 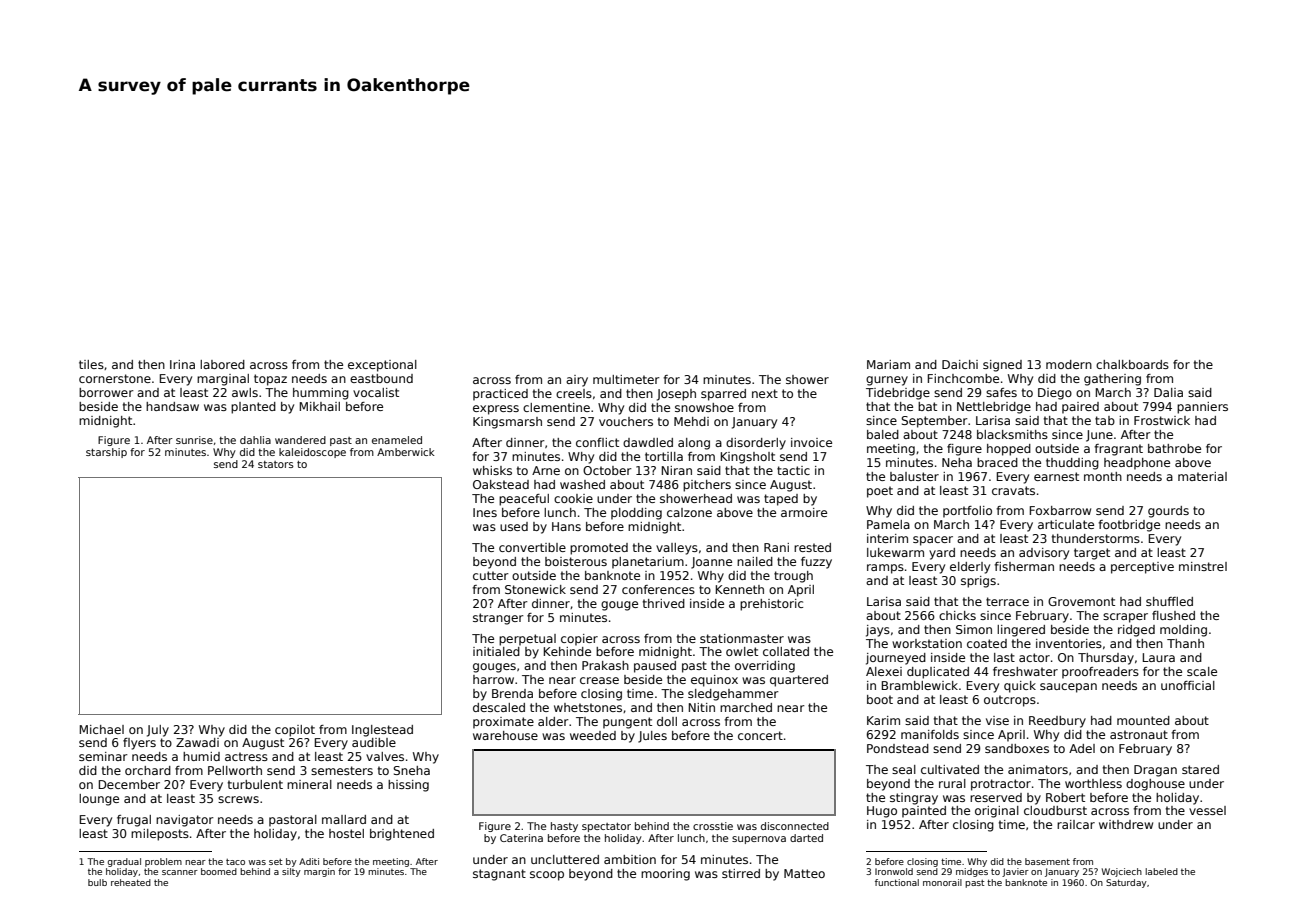 I want to click on stared, so click(x=1200, y=769).
